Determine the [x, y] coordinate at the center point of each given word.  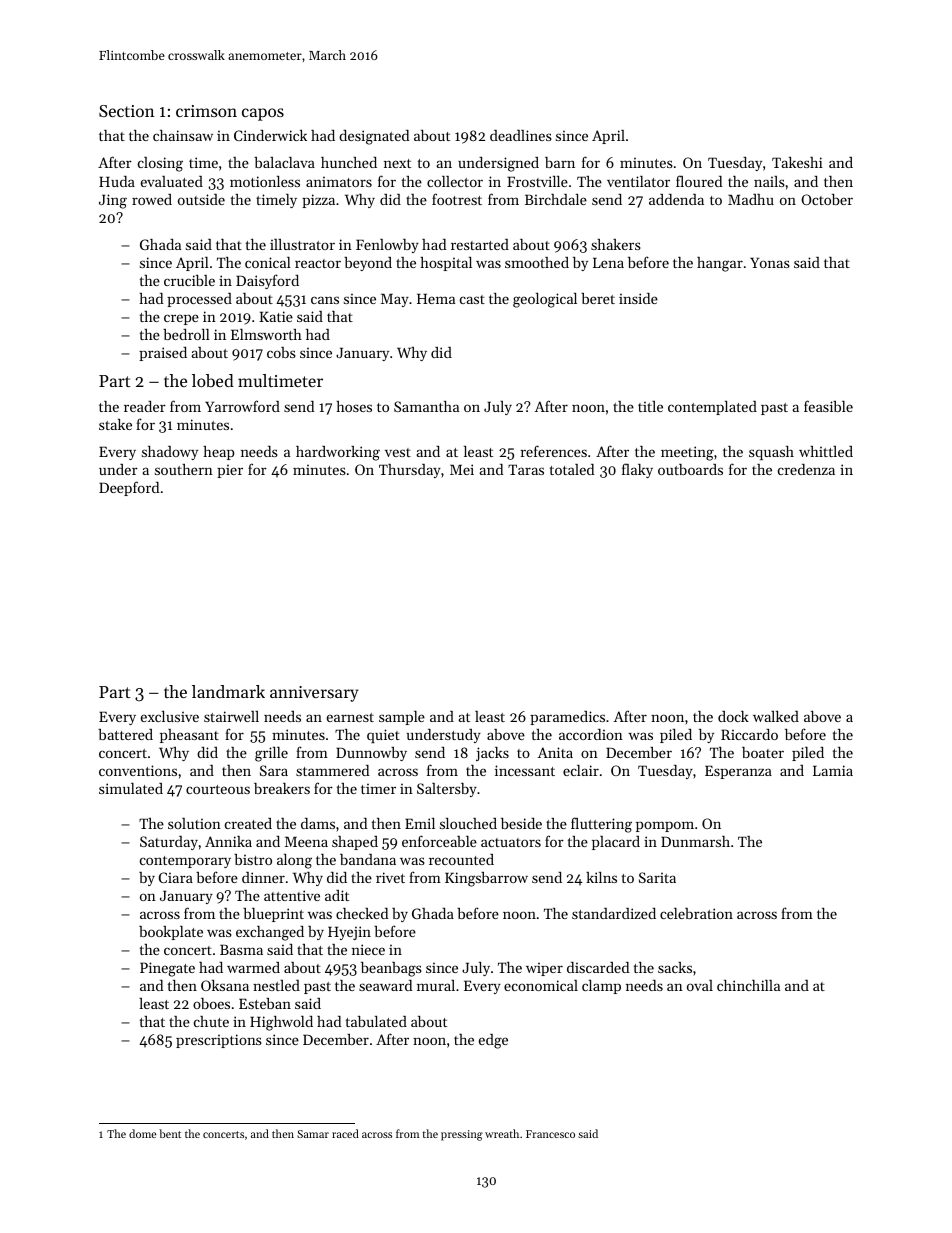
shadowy [170, 453]
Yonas [770, 262]
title [650, 406]
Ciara [176, 877]
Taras [526, 469]
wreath [502, 1133]
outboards [690, 469]
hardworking [338, 453]
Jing [113, 201]
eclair [581, 770]
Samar [313, 1134]
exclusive [170, 716]
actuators [511, 842]
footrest [457, 199]
